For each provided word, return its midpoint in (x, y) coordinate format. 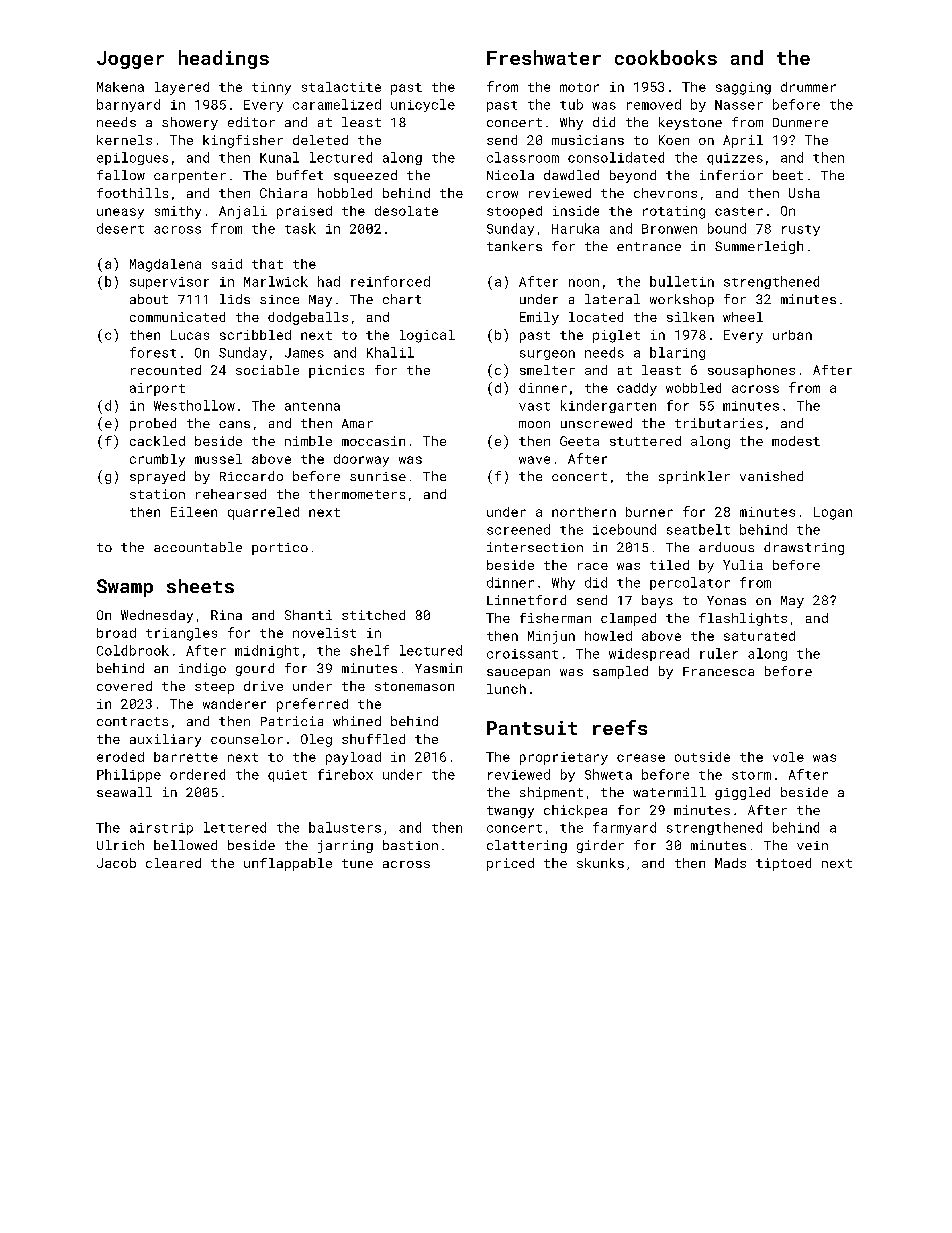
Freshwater (544, 57)
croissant (522, 654)
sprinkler (694, 477)
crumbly (157, 460)
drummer (808, 87)
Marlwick (276, 281)
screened (518, 529)
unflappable (288, 864)
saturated (759, 636)
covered (124, 686)
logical (427, 336)
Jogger (130, 60)
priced (510, 864)
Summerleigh (759, 247)
